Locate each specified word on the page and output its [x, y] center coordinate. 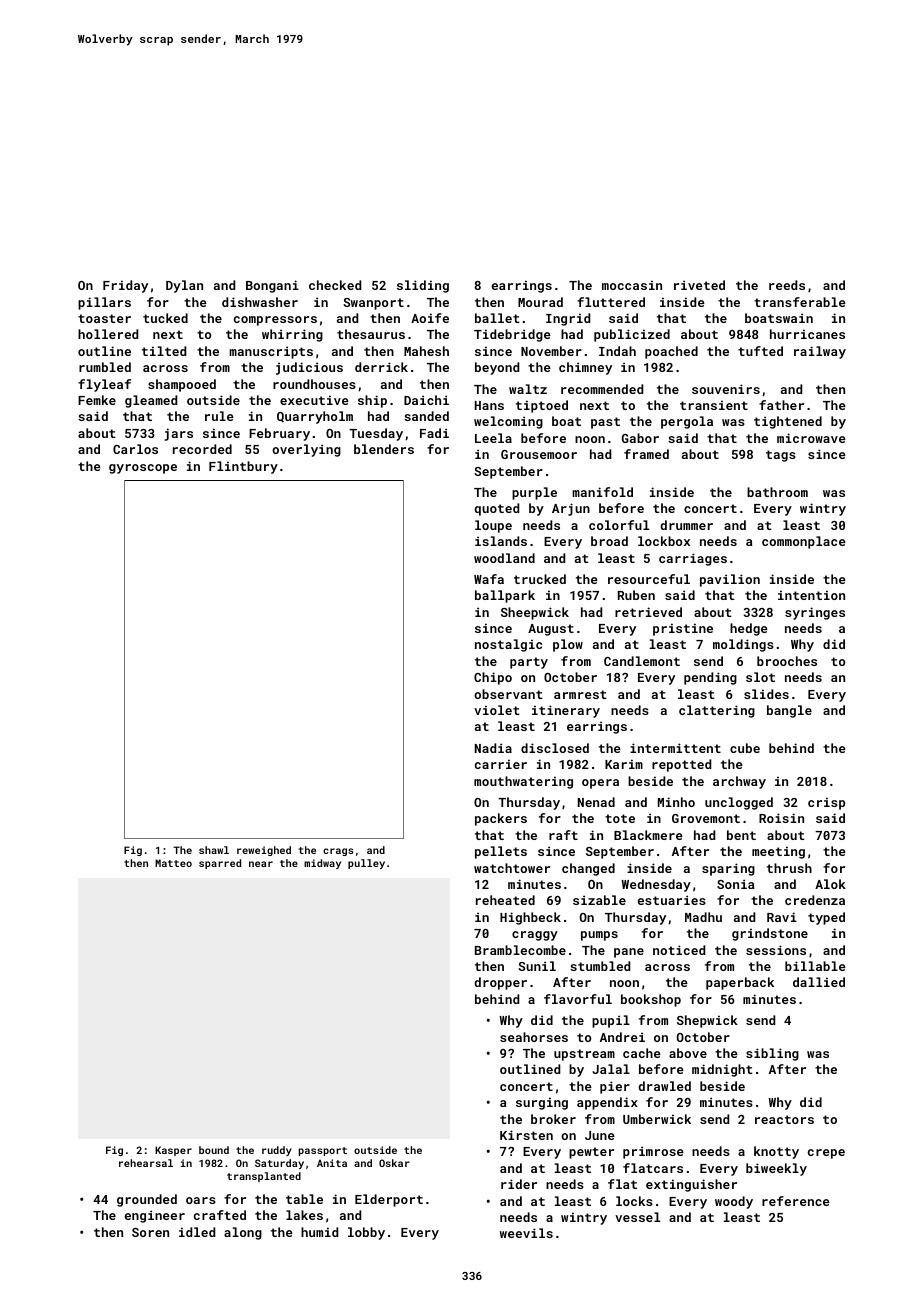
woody [734, 1202]
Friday [125, 286]
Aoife [430, 318]
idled [197, 1232]
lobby [366, 1233]
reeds [787, 285]
